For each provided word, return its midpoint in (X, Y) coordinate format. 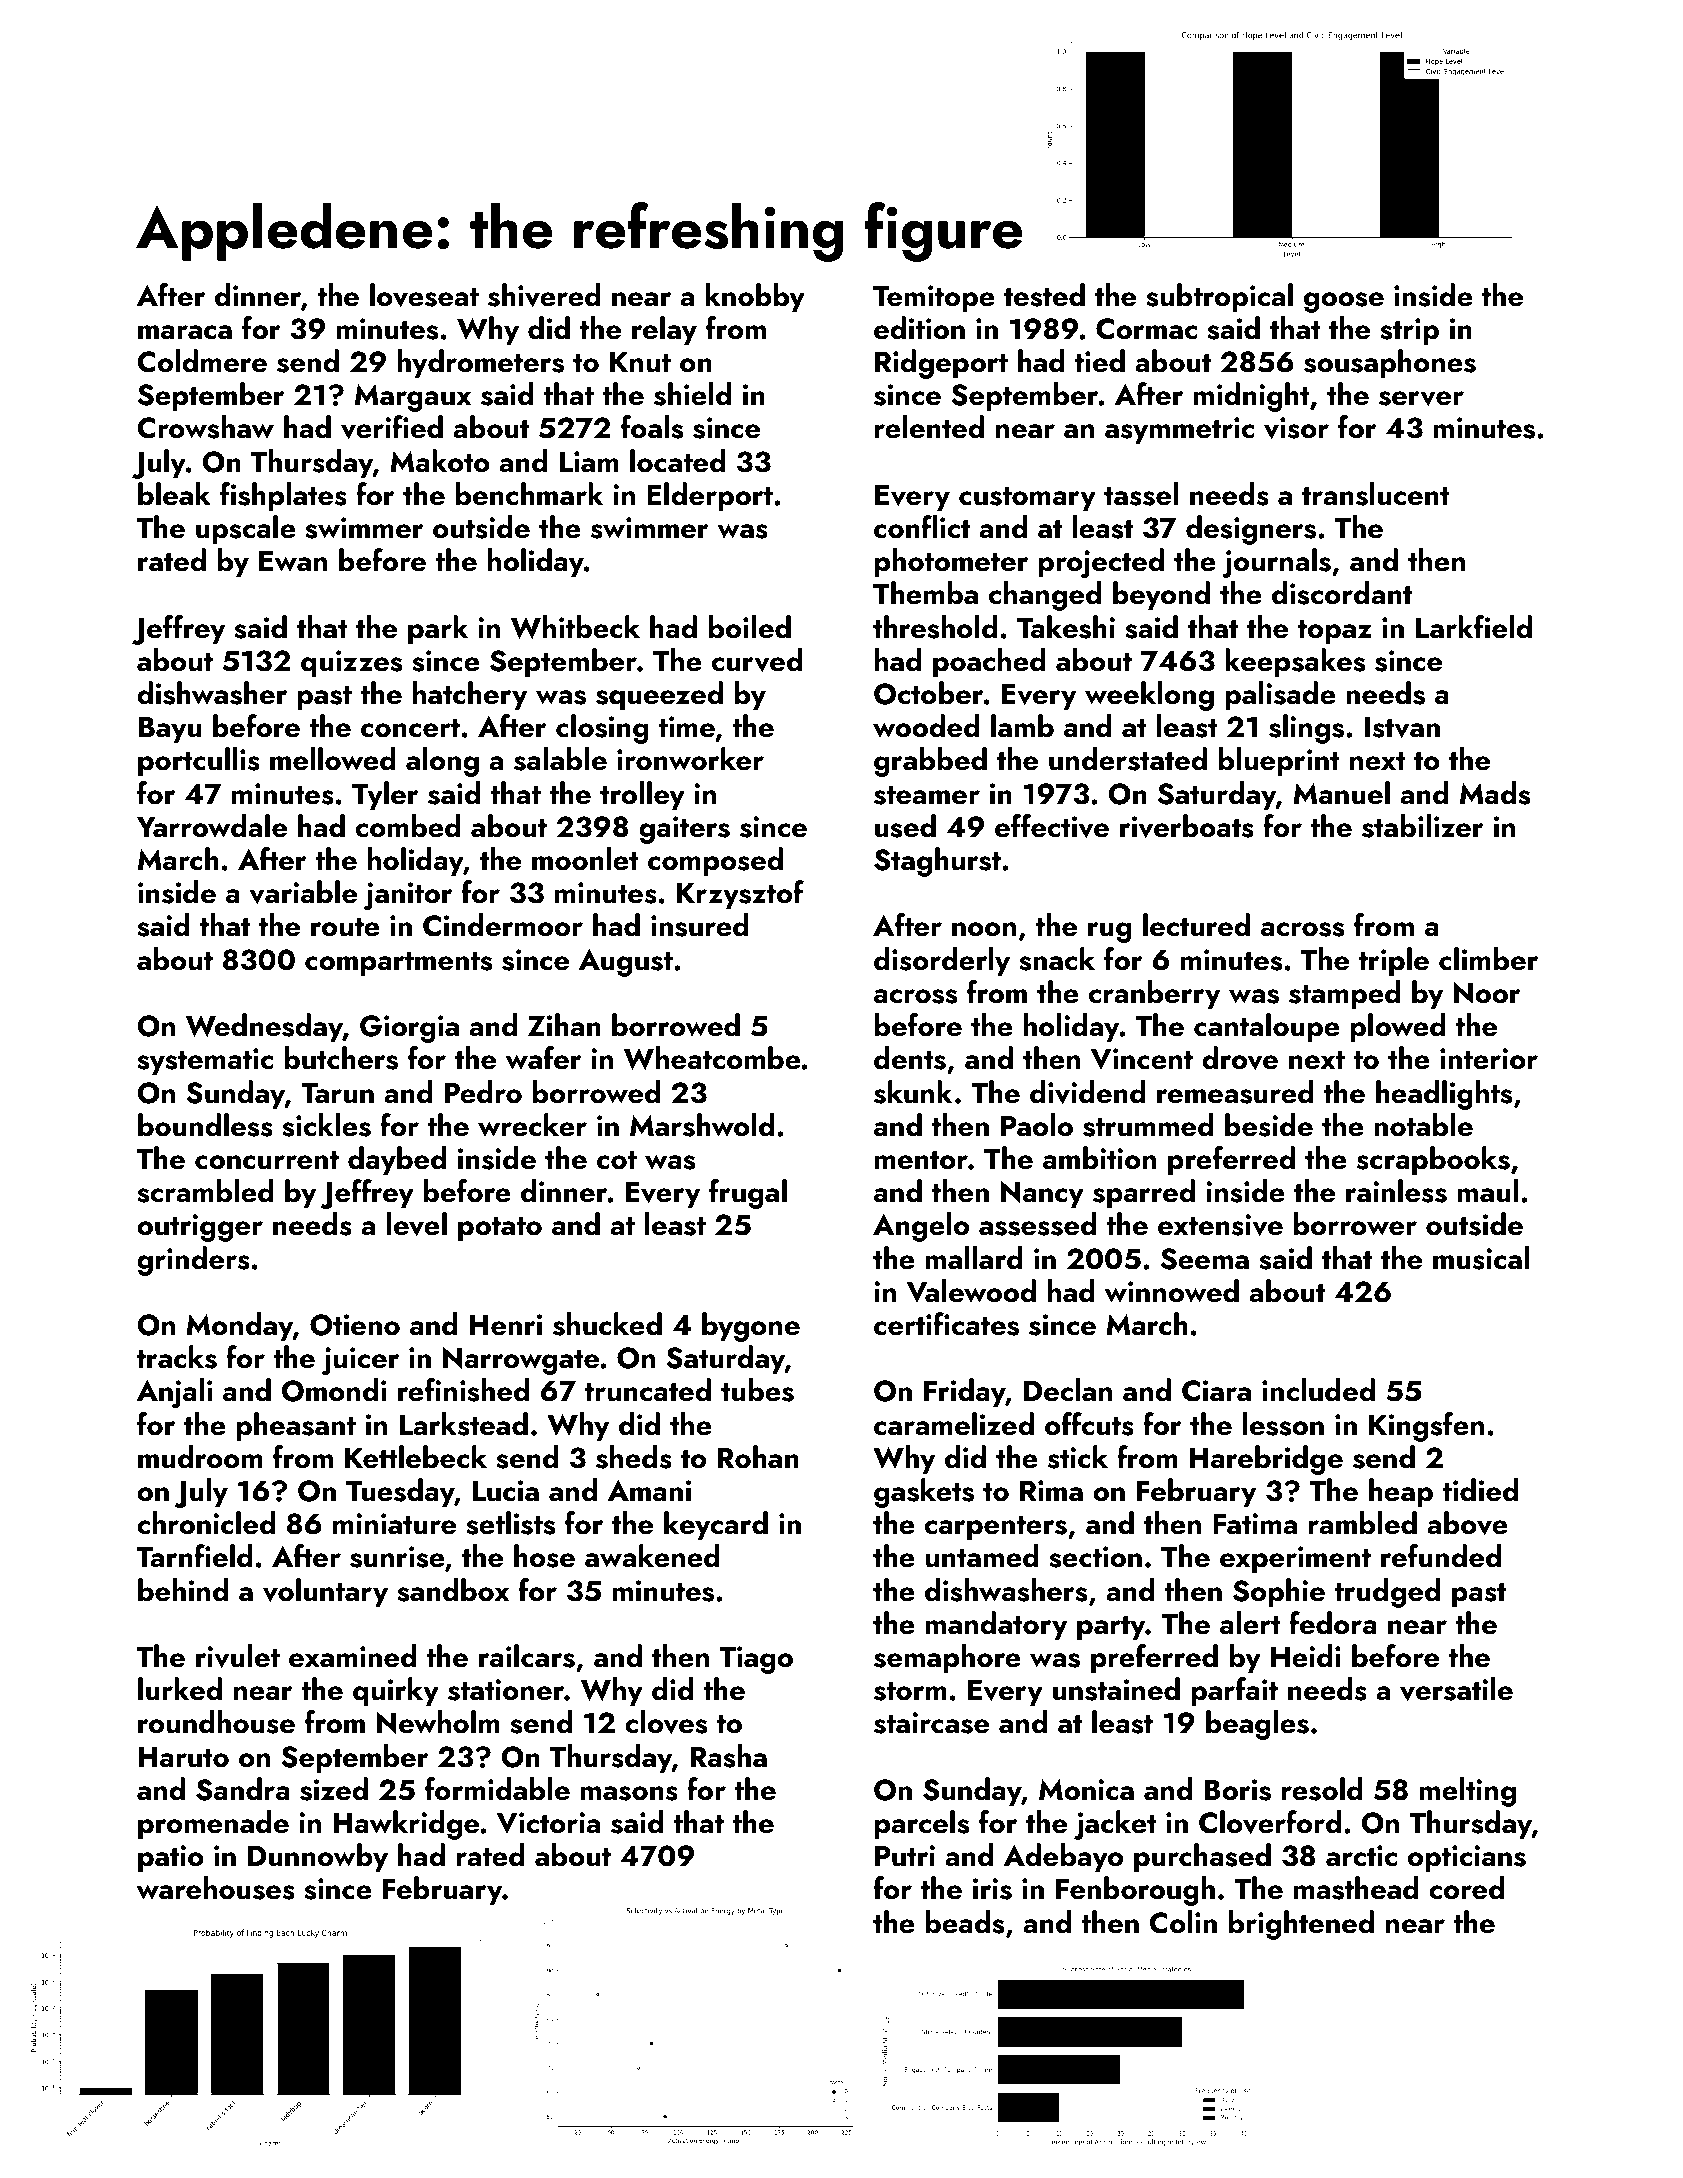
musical (1481, 1258)
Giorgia (409, 1029)
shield (692, 394)
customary (1027, 499)
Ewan (293, 561)
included (1318, 1390)
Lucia (506, 1491)
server (1421, 398)
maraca (185, 332)
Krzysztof (740, 895)
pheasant (296, 1427)
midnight (1251, 397)
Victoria (548, 1823)
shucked (607, 1324)
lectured (1196, 925)
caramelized (954, 1424)
